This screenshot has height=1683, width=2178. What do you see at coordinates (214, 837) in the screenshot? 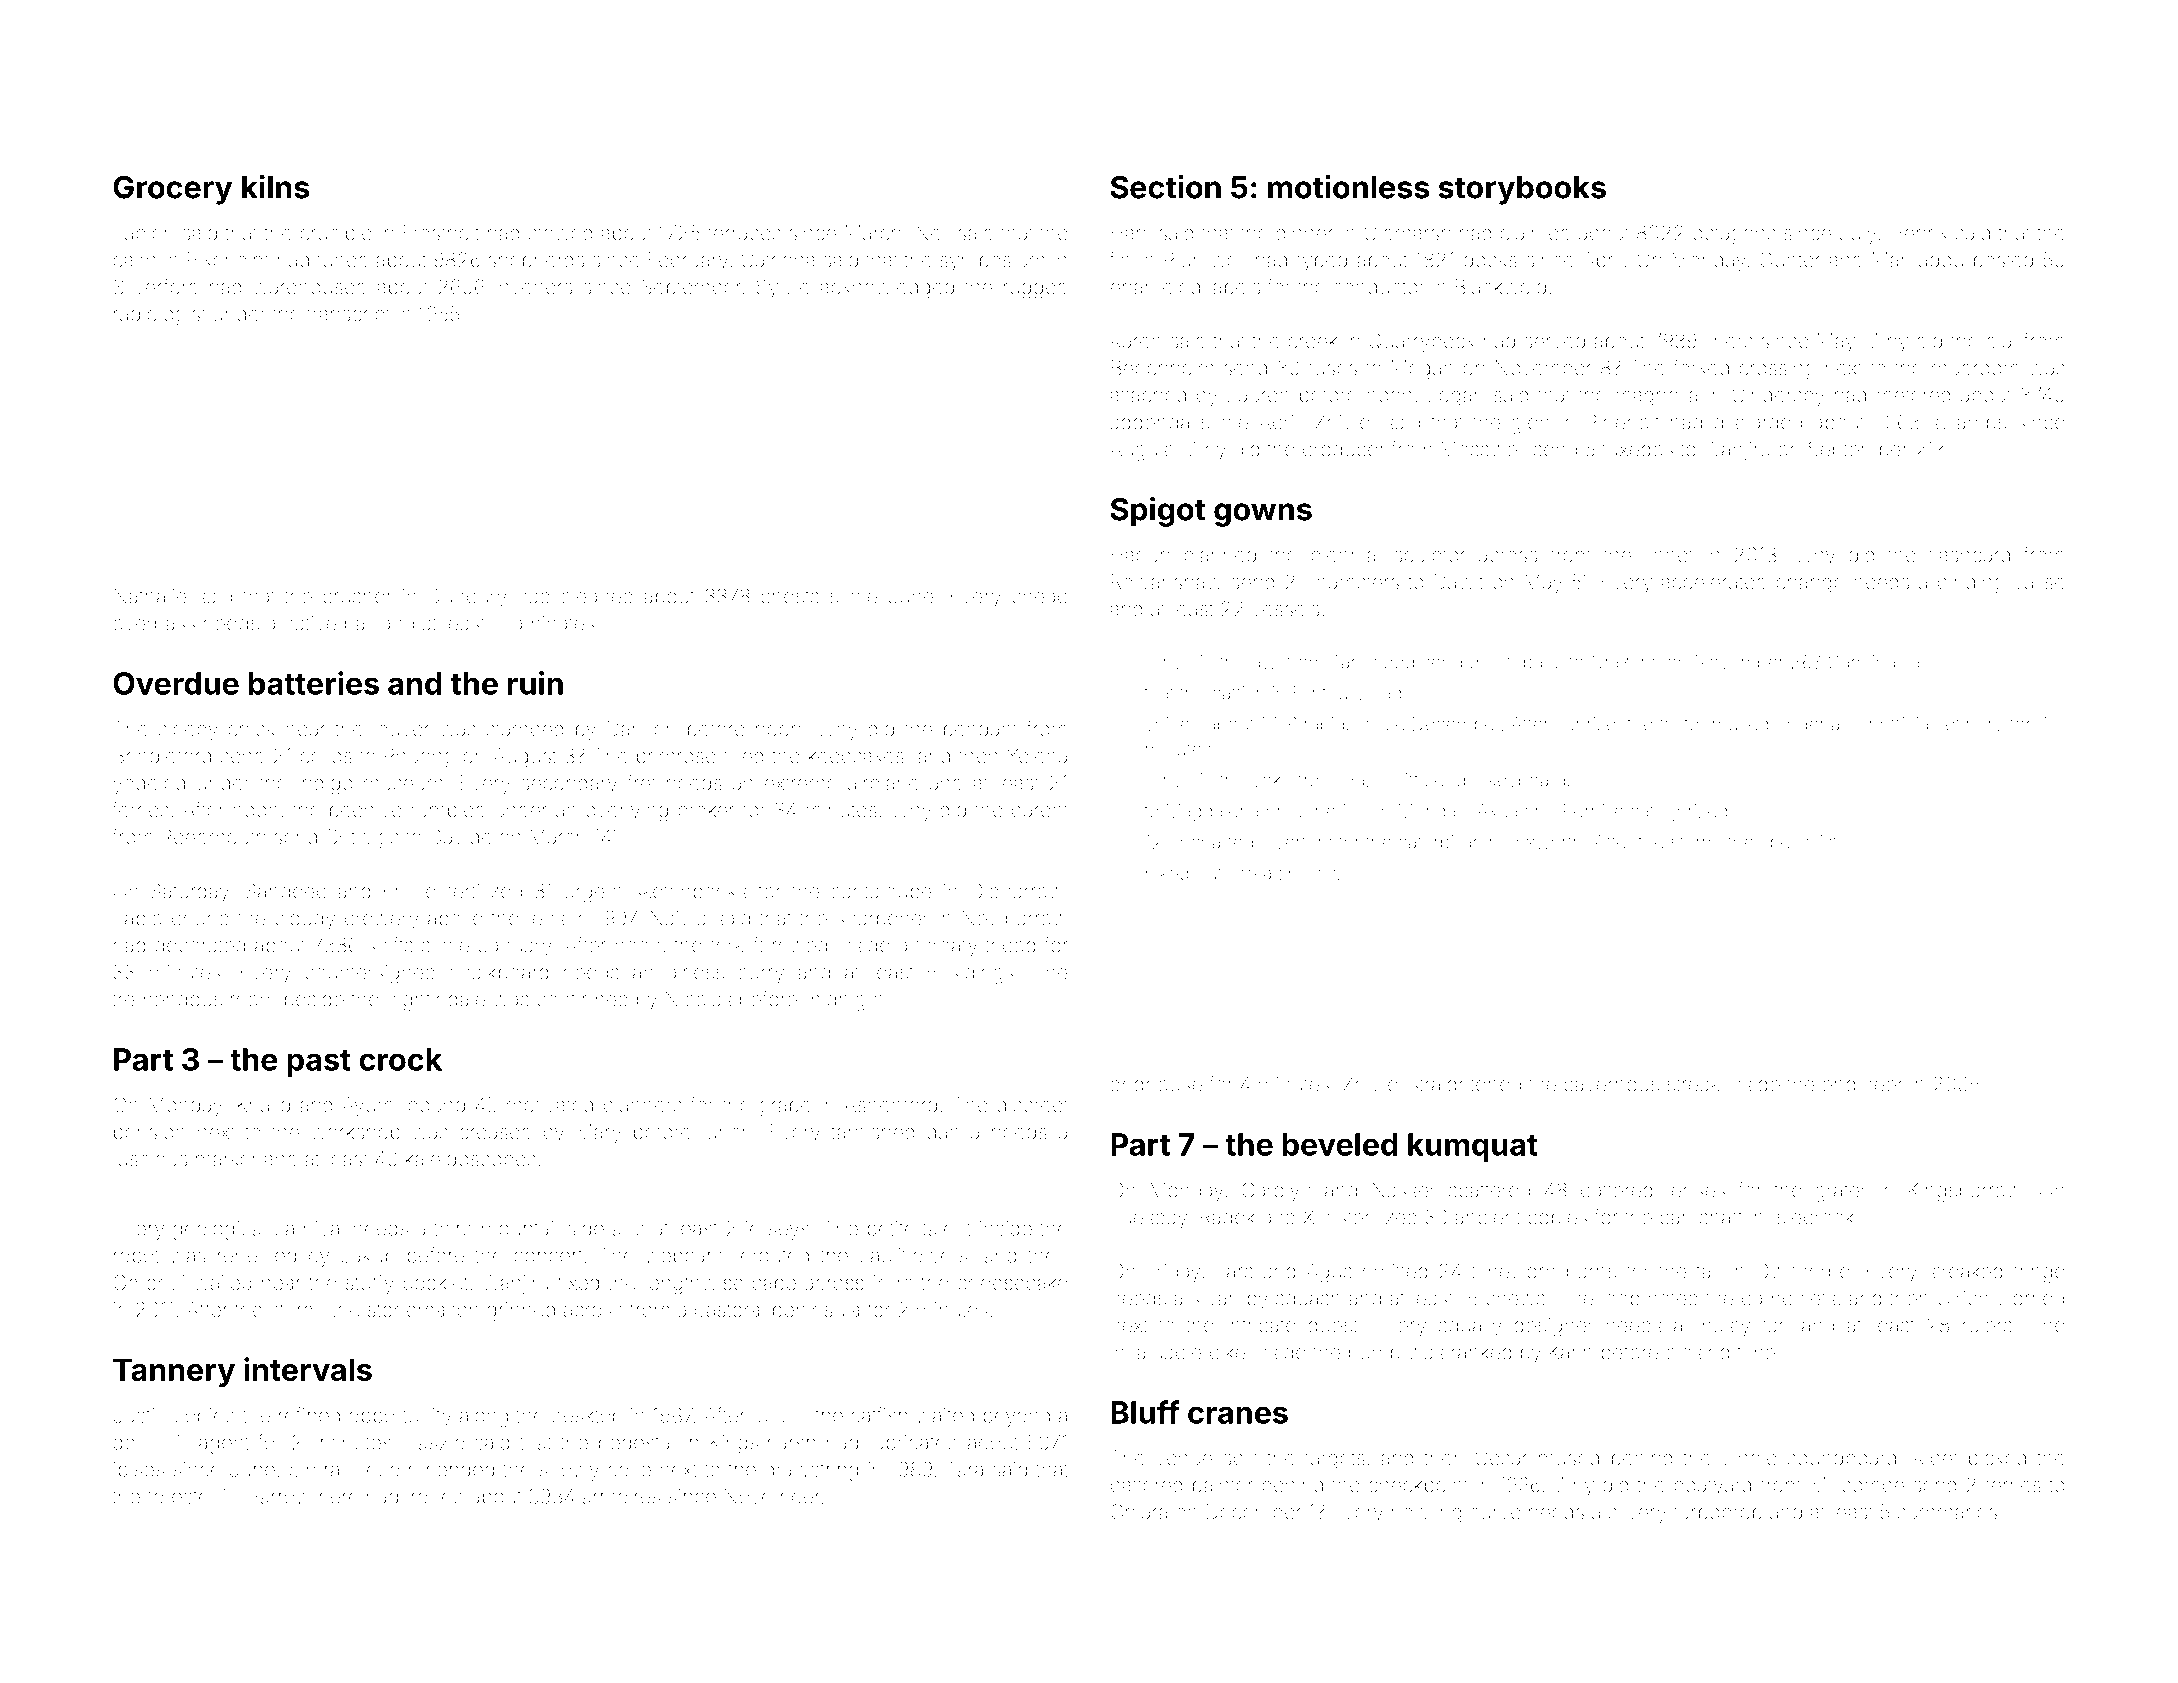
I see `Reedmouth` at bounding box center [214, 837].
